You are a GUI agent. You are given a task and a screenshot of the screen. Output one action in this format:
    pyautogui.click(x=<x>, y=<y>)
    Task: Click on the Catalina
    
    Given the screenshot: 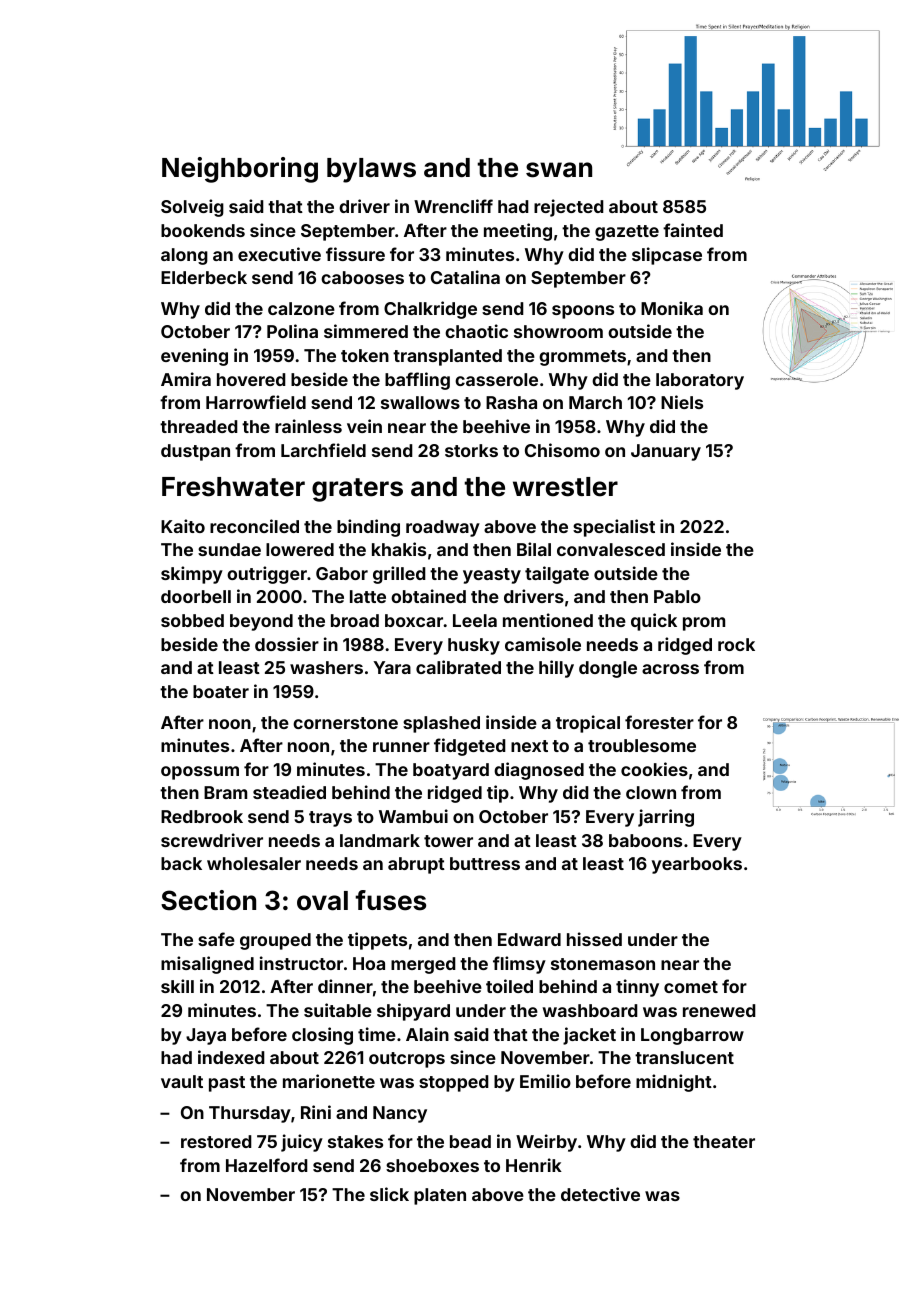 What is the action you would take?
    pyautogui.click(x=465, y=277)
